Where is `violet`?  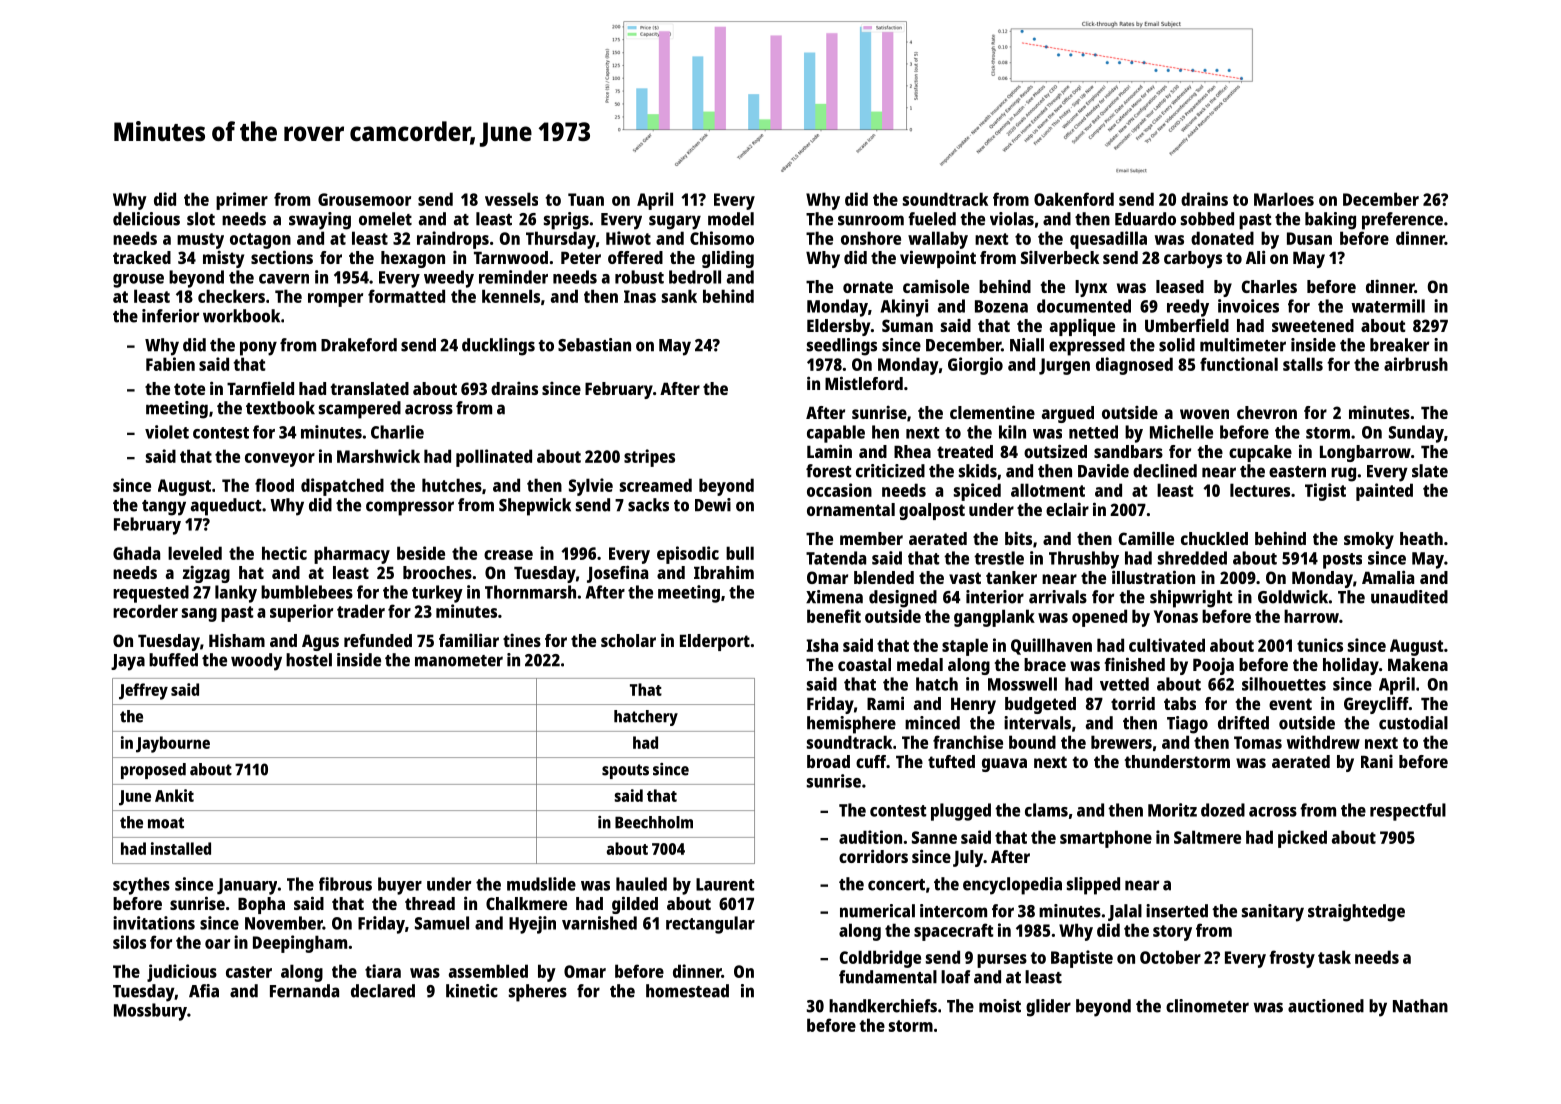 violet is located at coordinates (167, 432).
